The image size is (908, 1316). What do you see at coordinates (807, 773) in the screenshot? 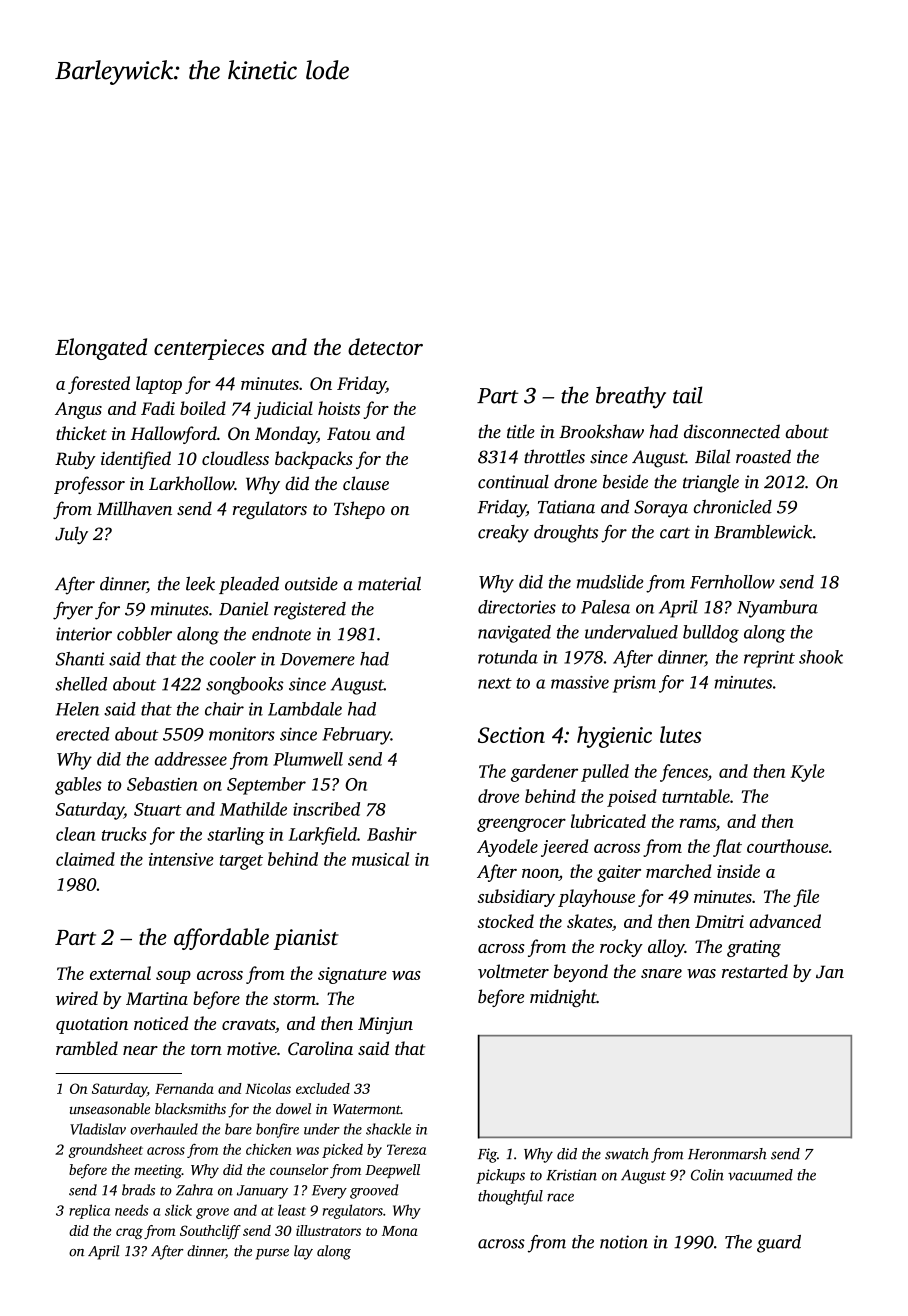
I see `Kyle` at bounding box center [807, 773].
